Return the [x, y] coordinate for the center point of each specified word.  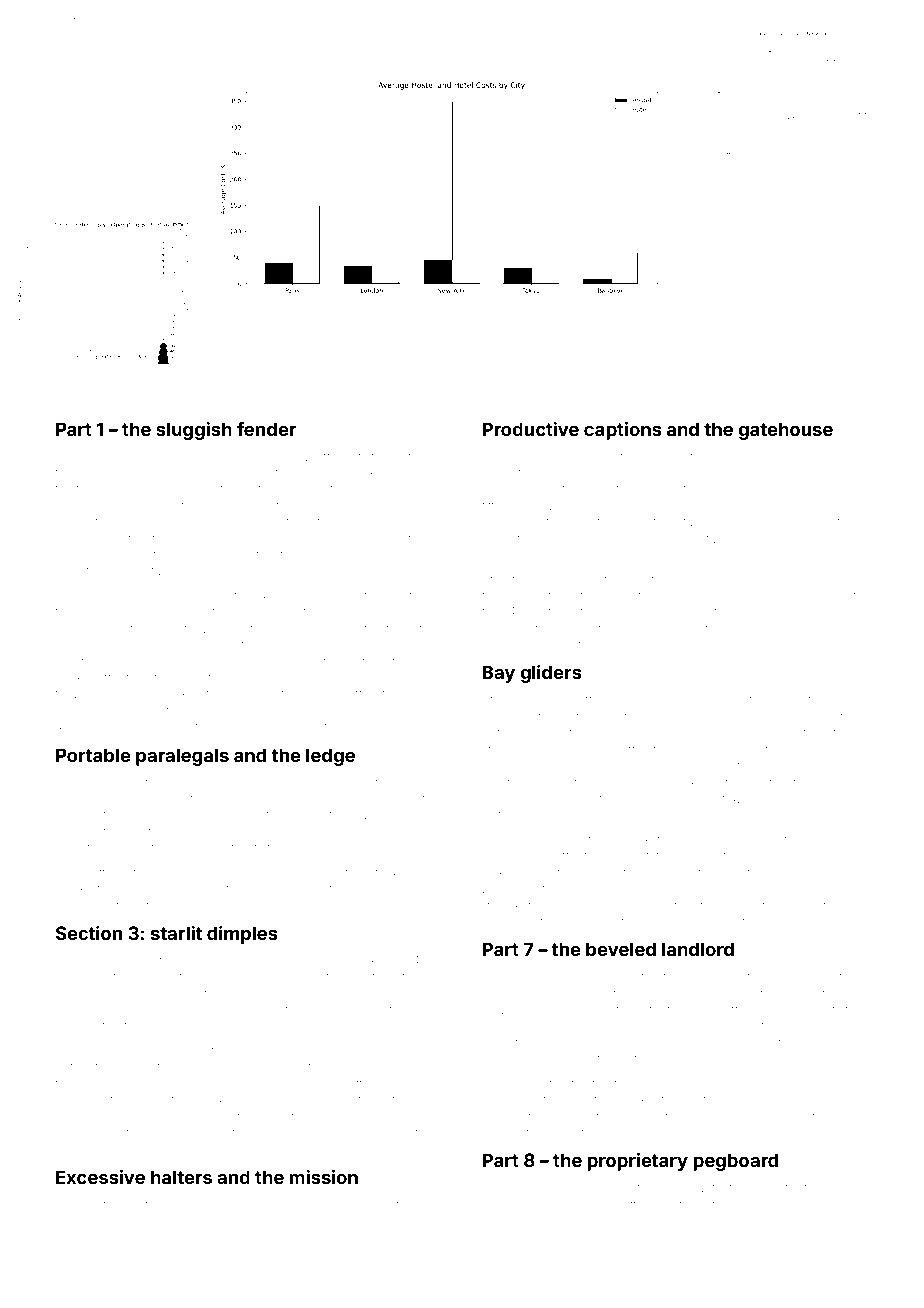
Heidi [130, 595]
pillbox [357, 961]
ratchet [501, 539]
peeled [281, 457]
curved [815, 596]
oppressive [102, 728]
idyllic [296, 995]
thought [803, 995]
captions [623, 431]
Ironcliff [718, 1009]
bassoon [759, 732]
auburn [187, 905]
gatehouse [785, 431]
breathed [507, 782]
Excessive [100, 1177]
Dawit [498, 1025]
